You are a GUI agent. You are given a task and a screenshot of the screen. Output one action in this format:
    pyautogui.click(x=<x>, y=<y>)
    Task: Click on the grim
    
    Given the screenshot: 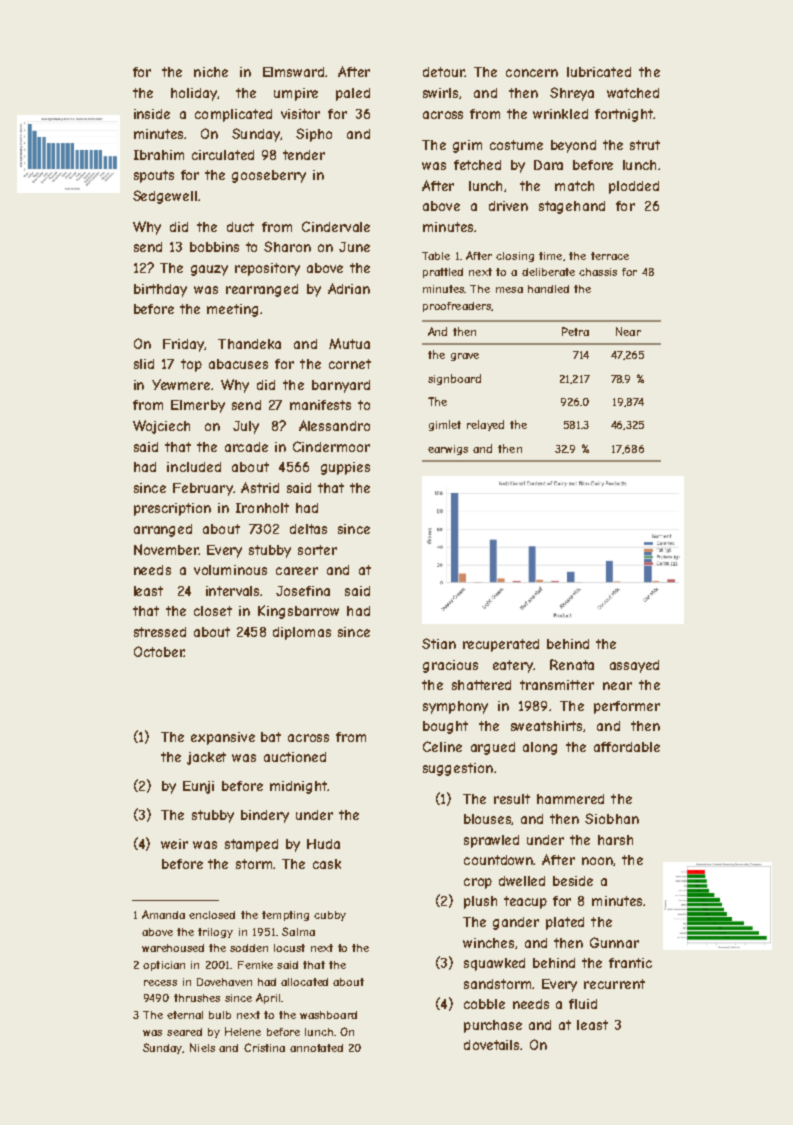 What is the action you would take?
    pyautogui.click(x=467, y=146)
